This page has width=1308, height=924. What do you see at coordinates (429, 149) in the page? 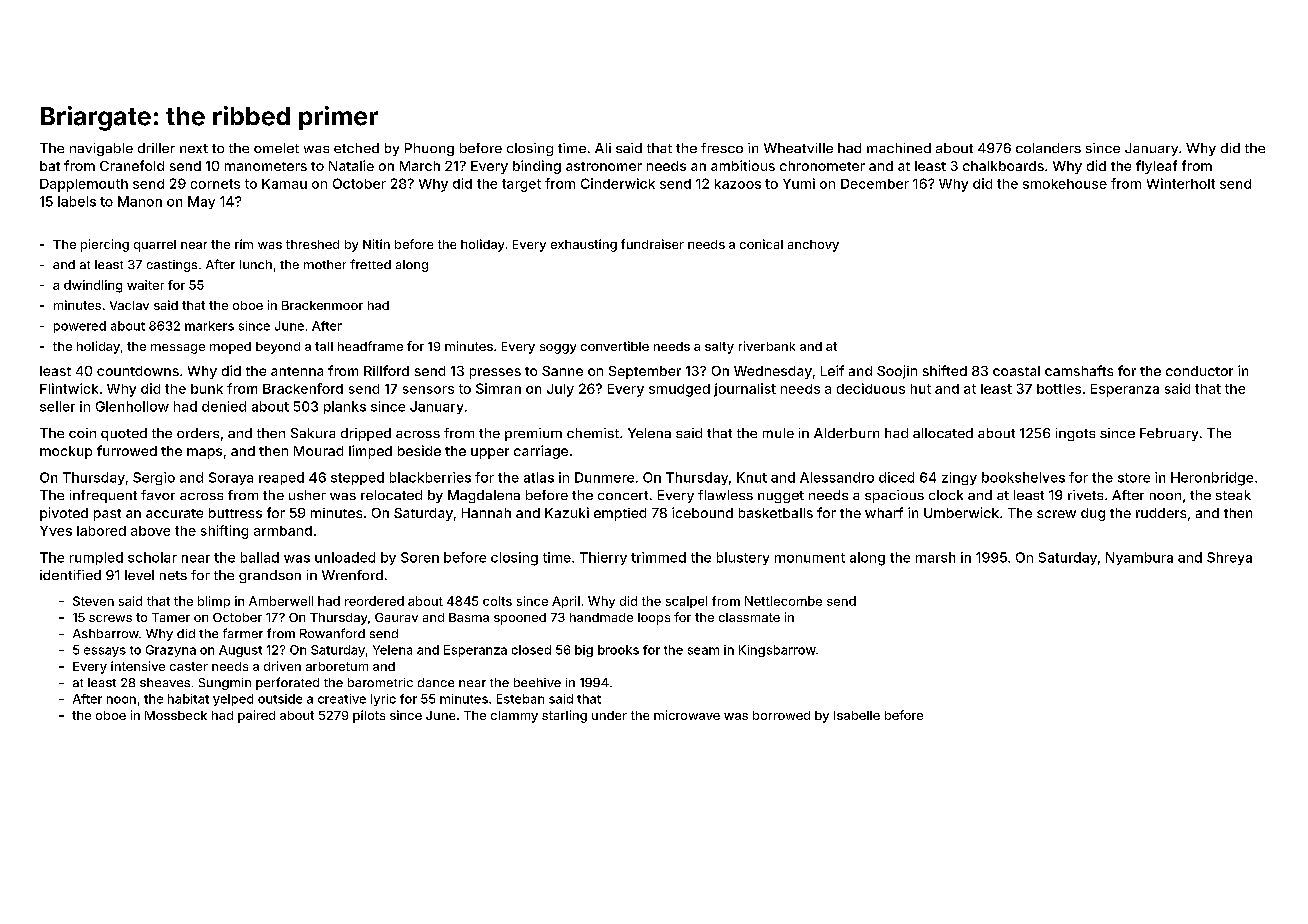
I see `Phuong` at bounding box center [429, 149].
